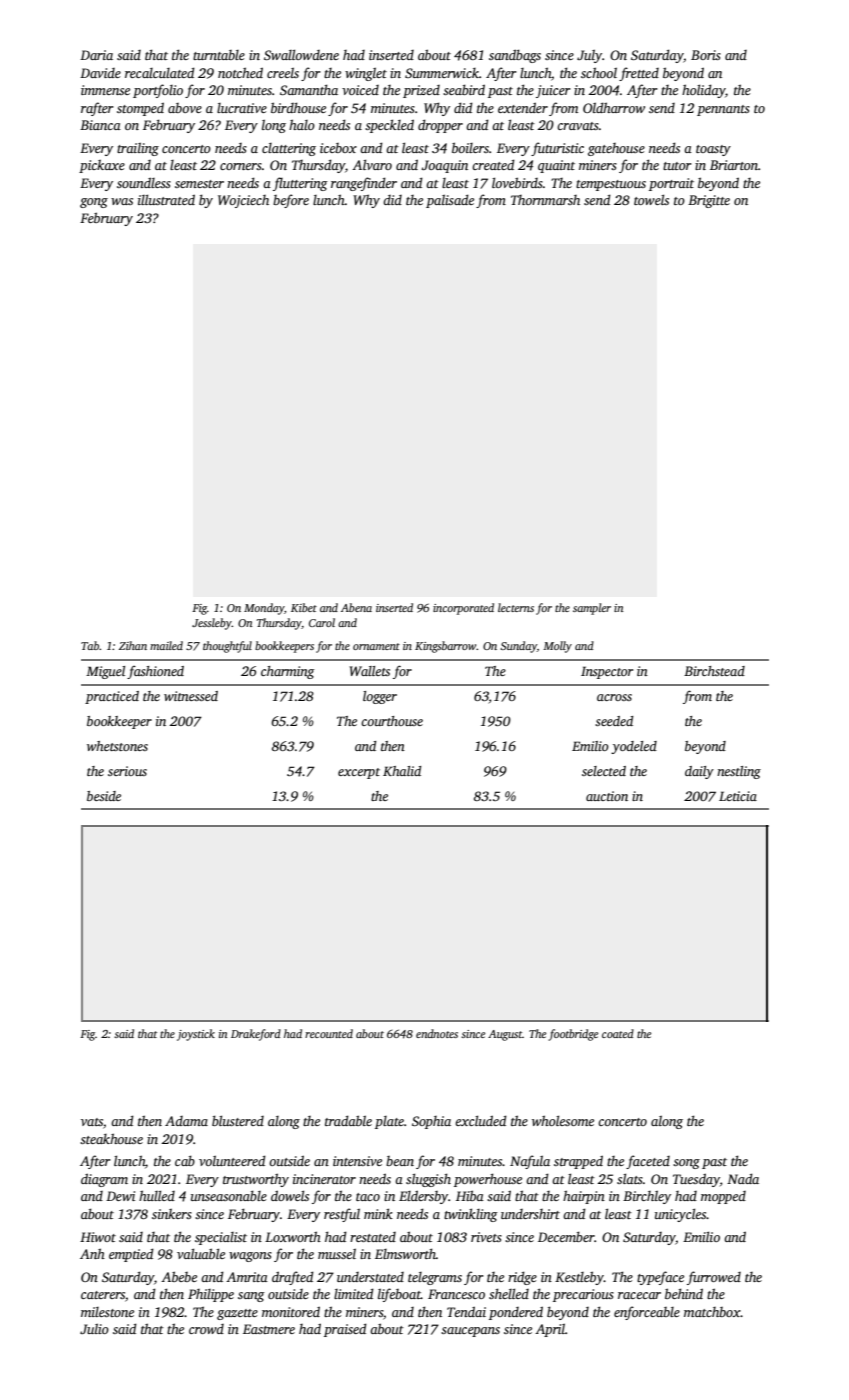  I want to click on Abena, so click(356, 607).
